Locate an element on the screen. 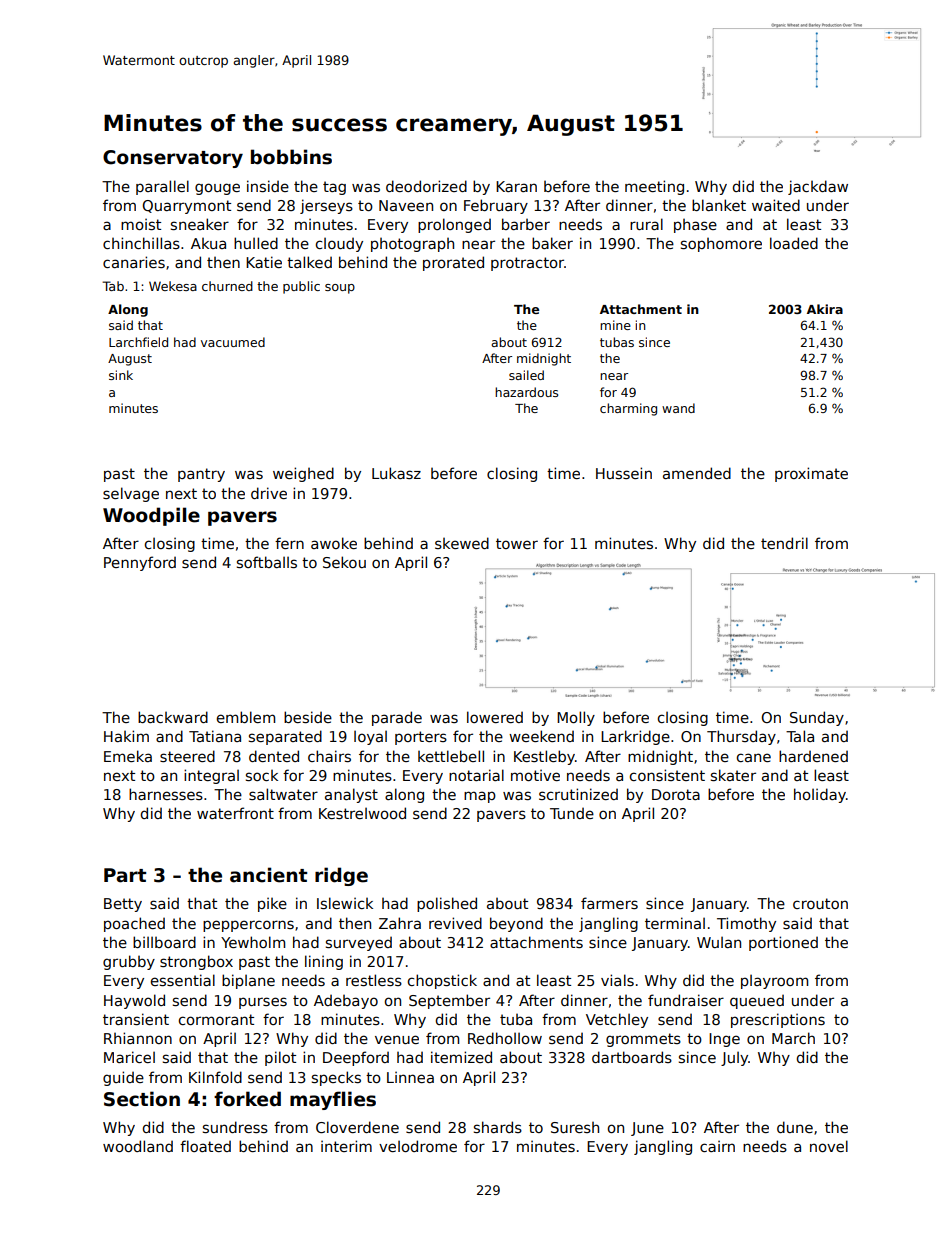 The height and width of the screenshot is (1233, 952). farmers is located at coordinates (609, 903).
